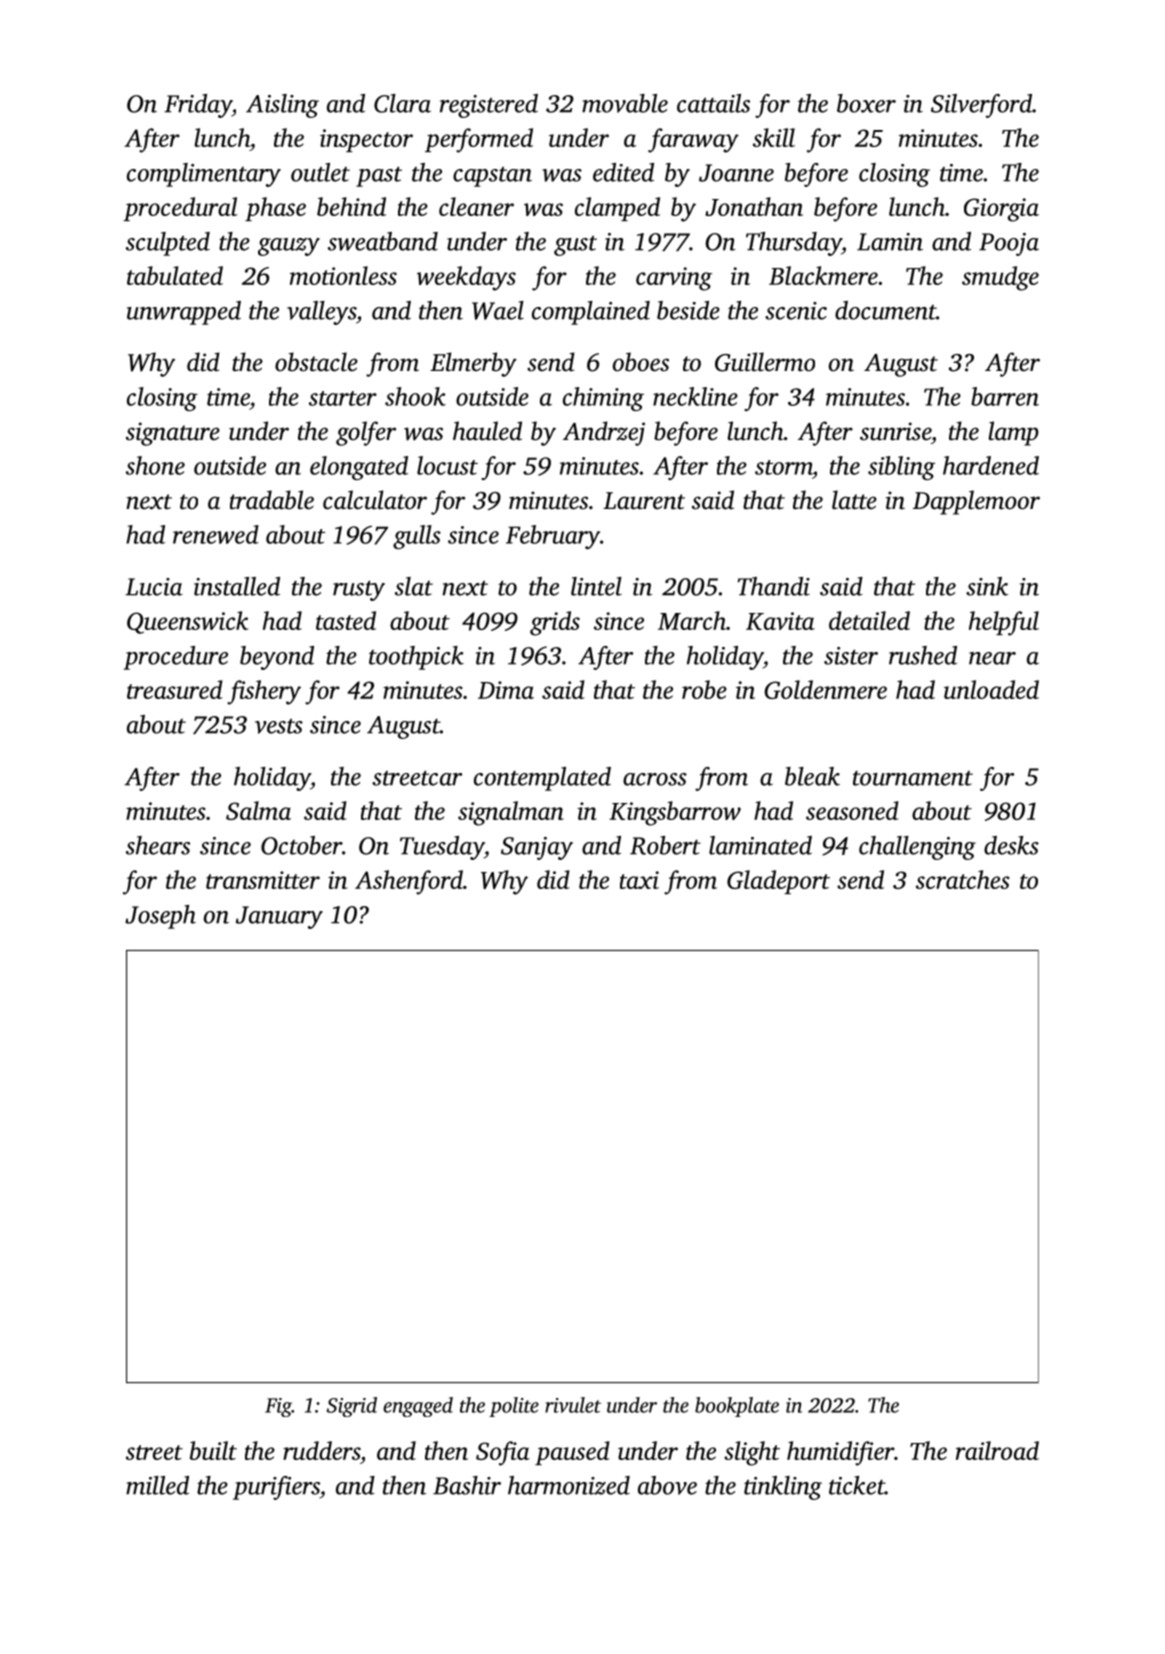  I want to click on January, so click(279, 917).
